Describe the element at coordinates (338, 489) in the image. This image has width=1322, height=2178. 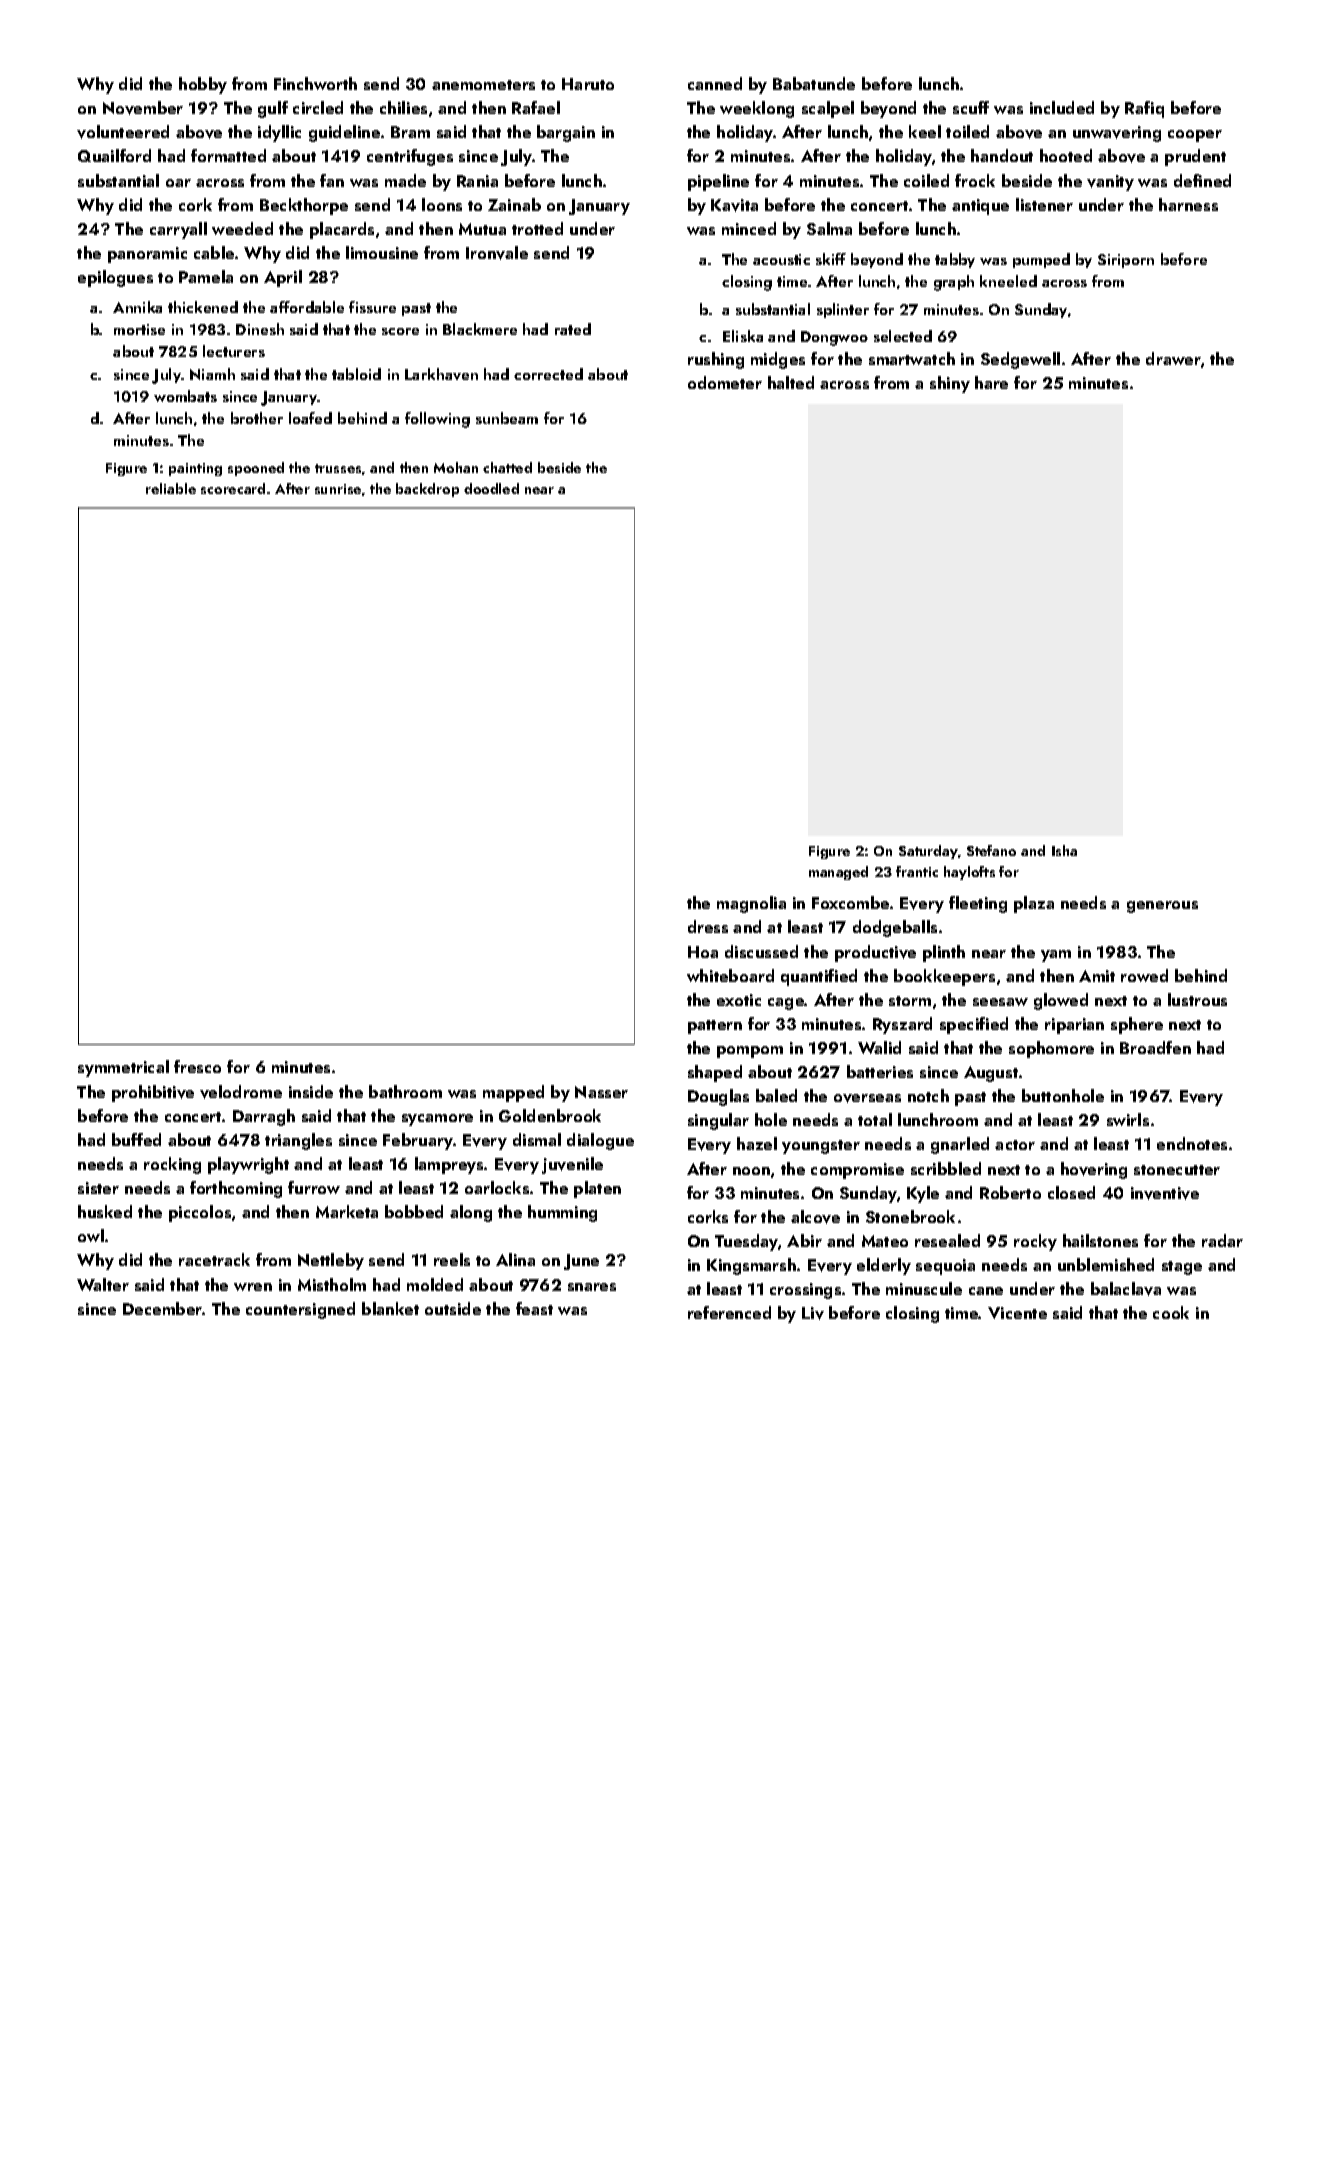
I see `sunrise` at that location.
